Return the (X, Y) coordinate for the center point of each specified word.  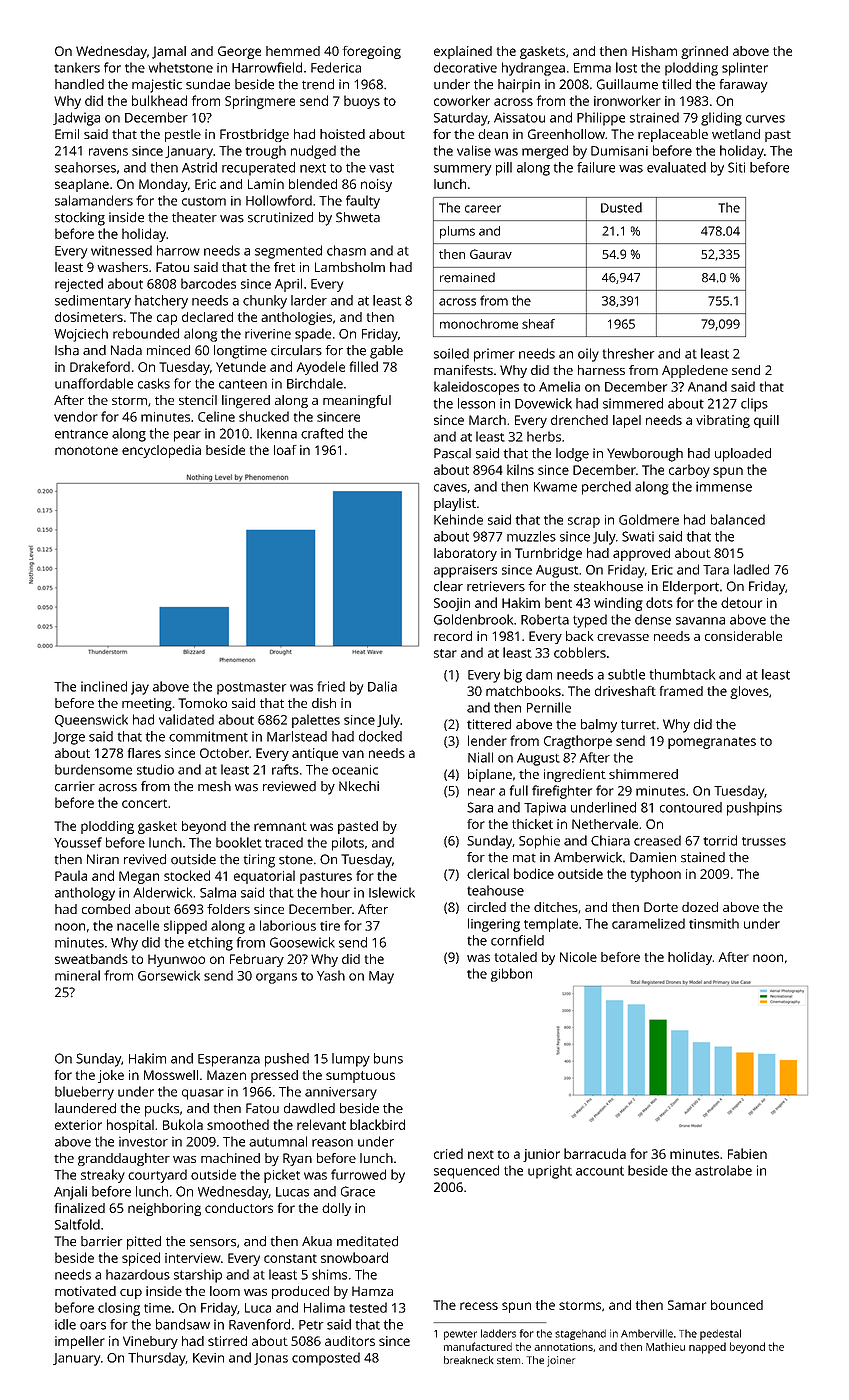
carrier (75, 786)
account (600, 1171)
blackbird (377, 1124)
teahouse (495, 890)
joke (111, 1076)
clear (448, 586)
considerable (743, 636)
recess (479, 1306)
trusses (764, 841)
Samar (687, 1305)
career (483, 209)
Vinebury (150, 1342)
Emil (67, 134)
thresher (629, 353)
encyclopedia (161, 451)
